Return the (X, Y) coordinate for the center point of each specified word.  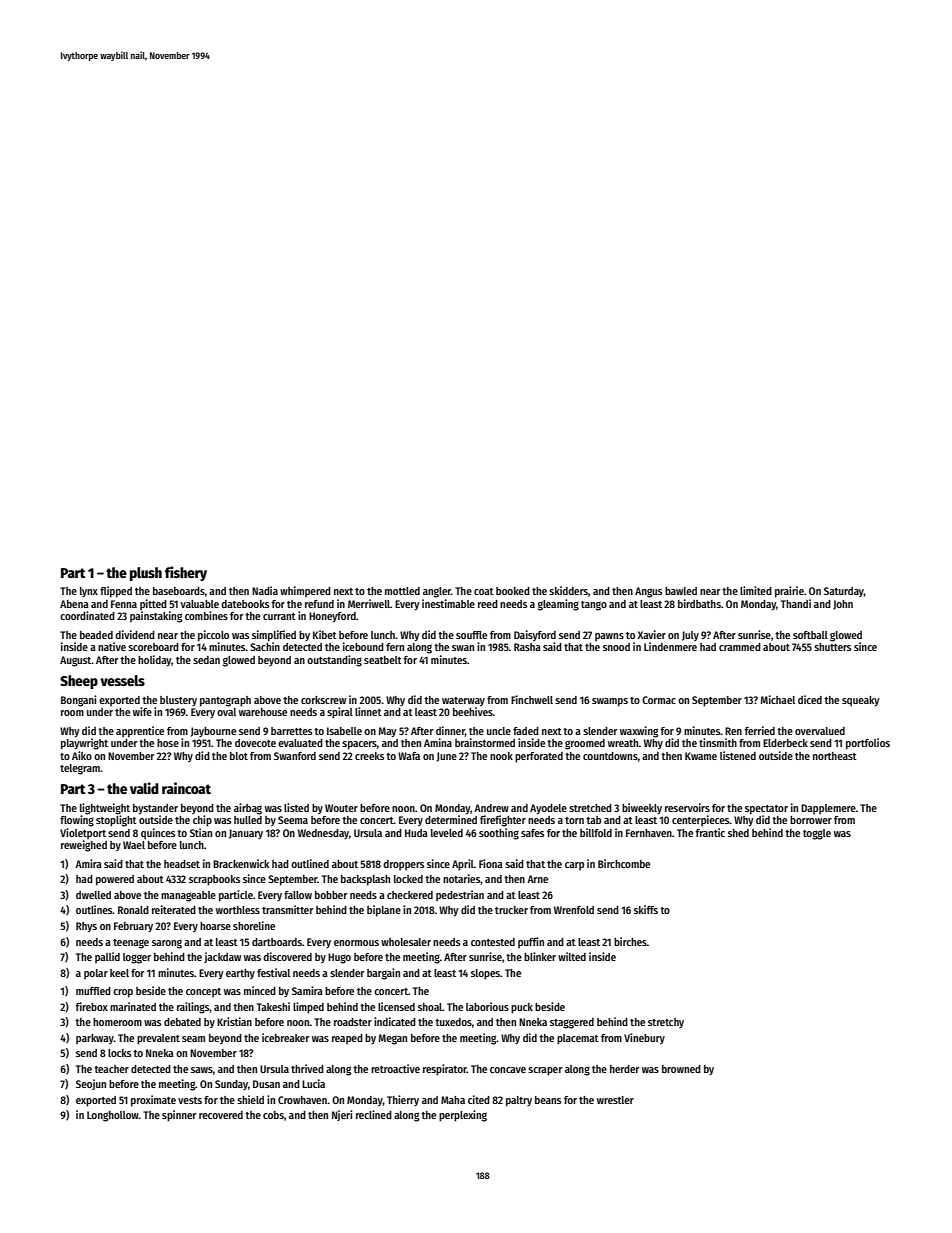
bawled (681, 591)
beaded (96, 635)
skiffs (646, 909)
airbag (248, 809)
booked (513, 591)
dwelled (93, 895)
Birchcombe (624, 863)
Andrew (491, 808)
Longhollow (113, 1116)
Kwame (701, 756)
